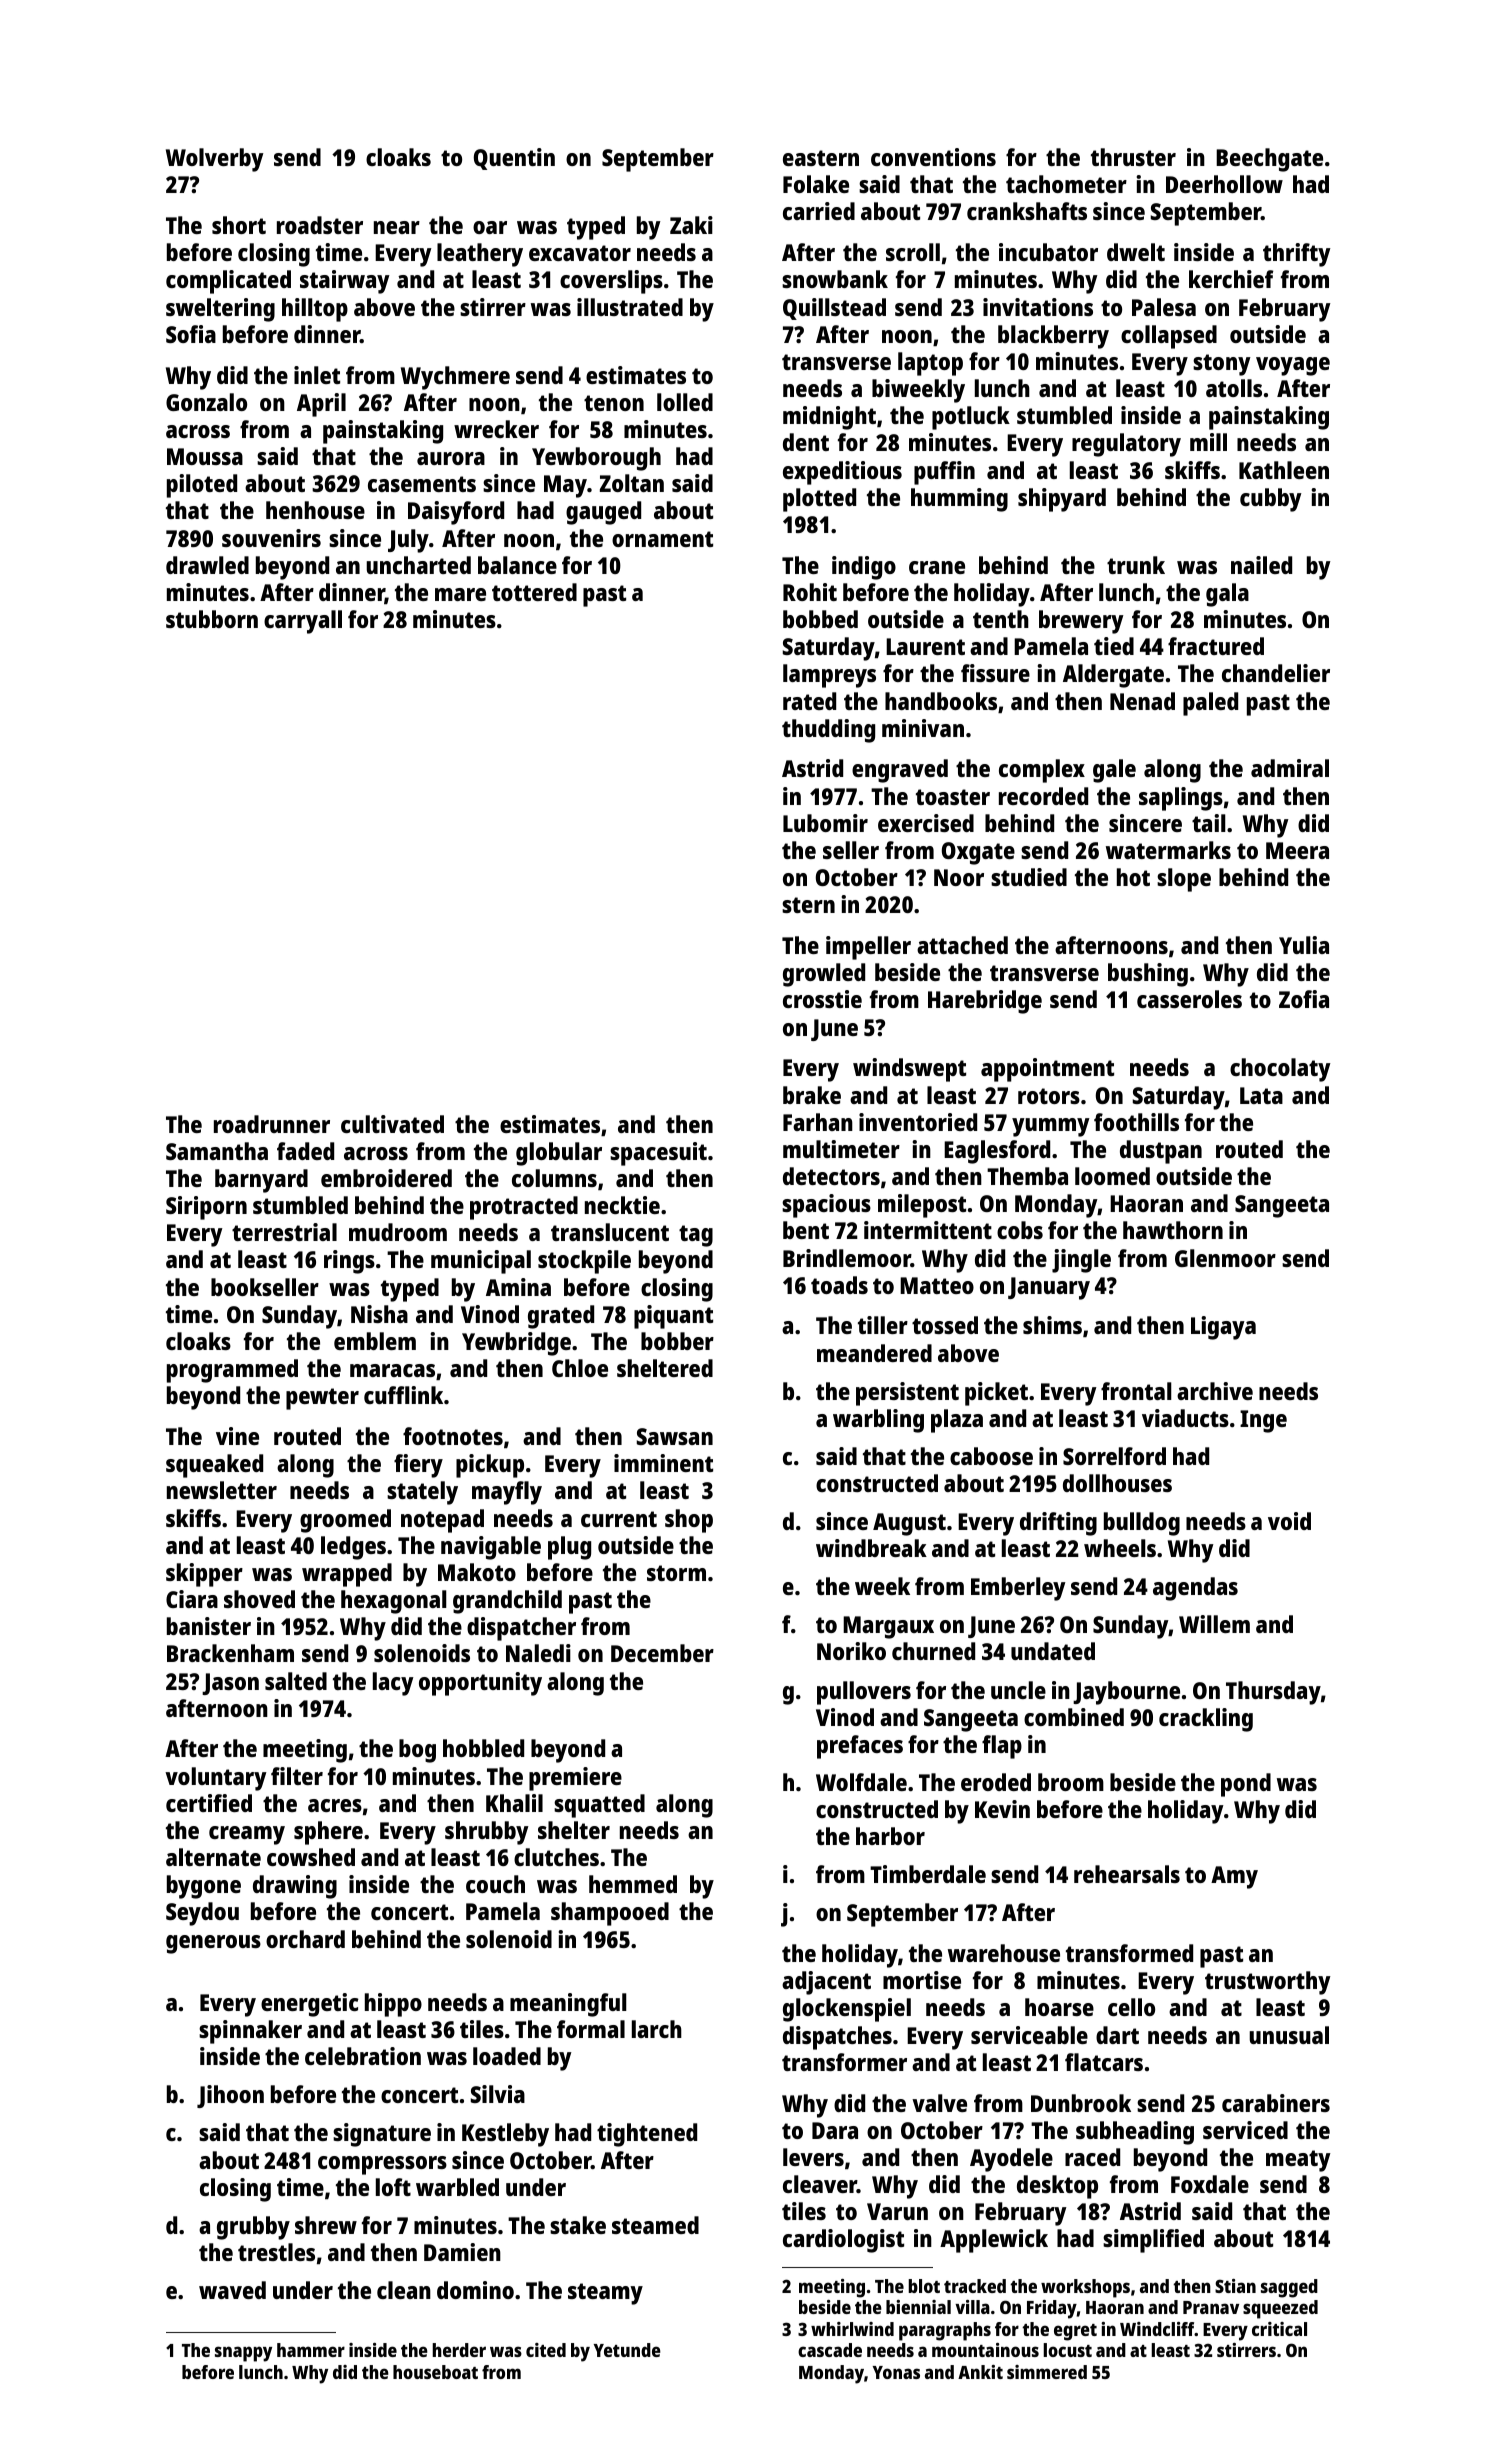 The image size is (1496, 2464). Describe the element at coordinates (900, 771) in the document. I see `engraved` at that location.
